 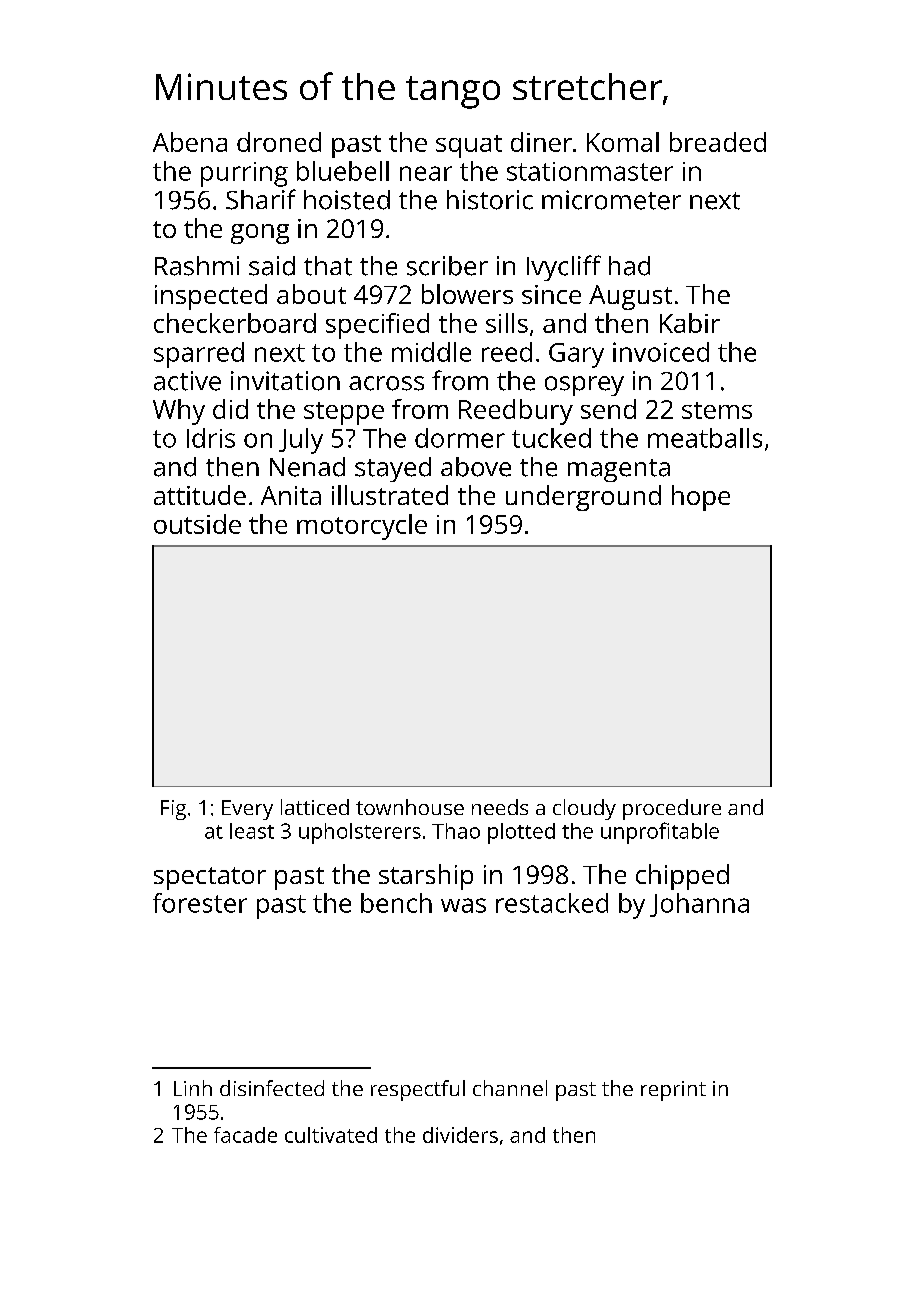 I want to click on dividers, so click(x=460, y=1135).
